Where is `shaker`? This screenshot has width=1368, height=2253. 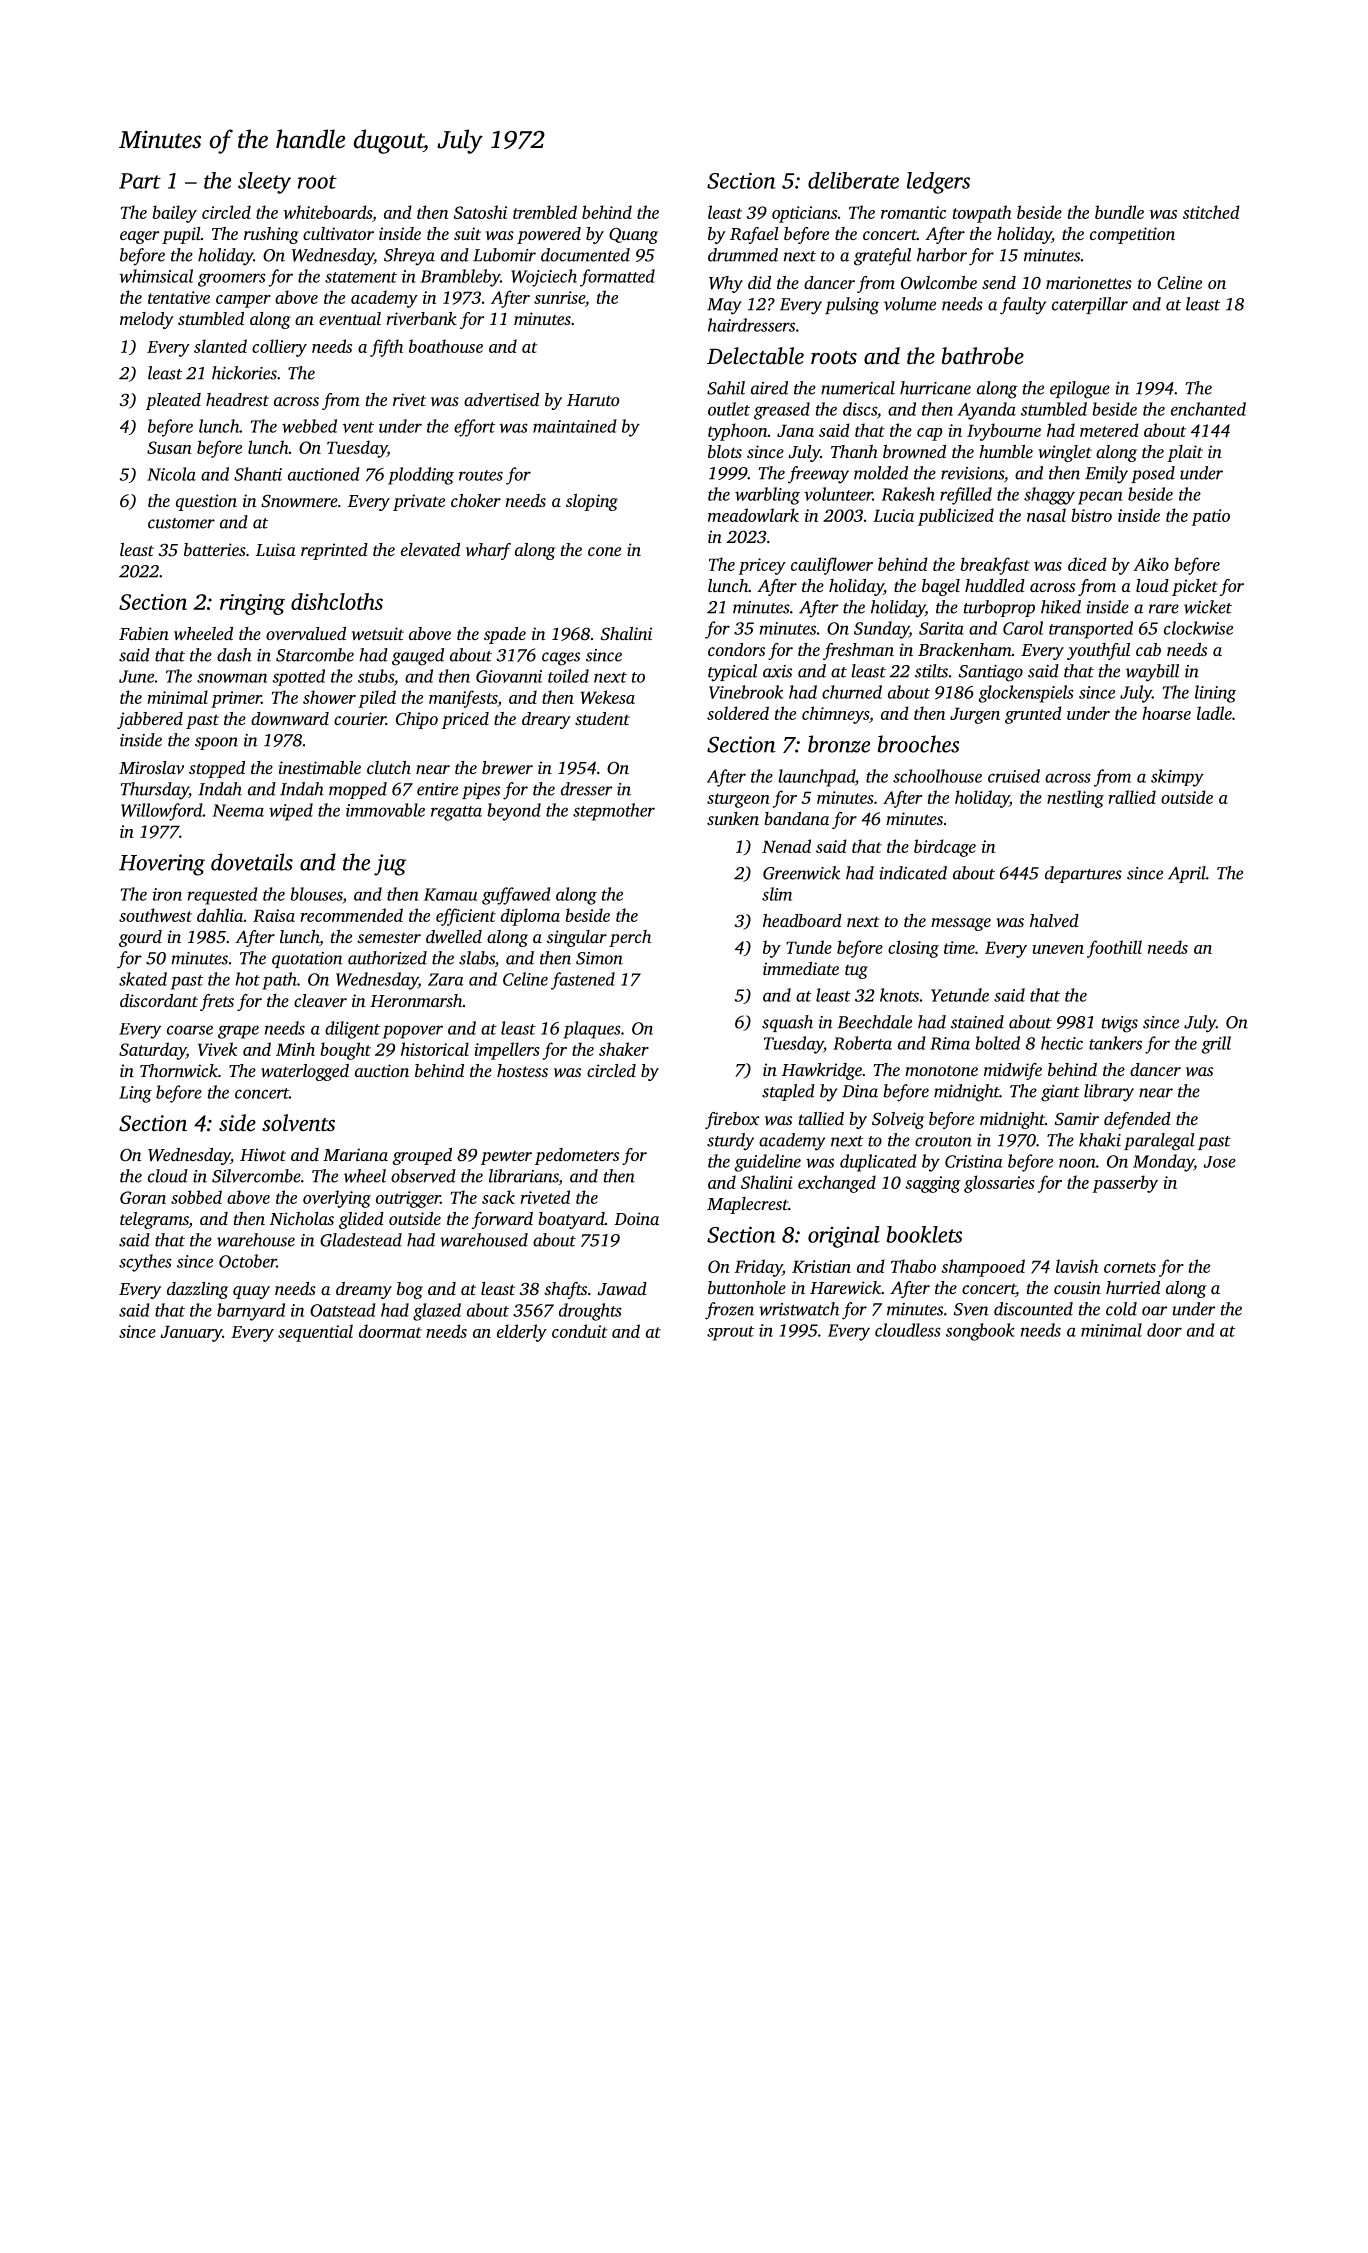
shaker is located at coordinates (624, 1049).
